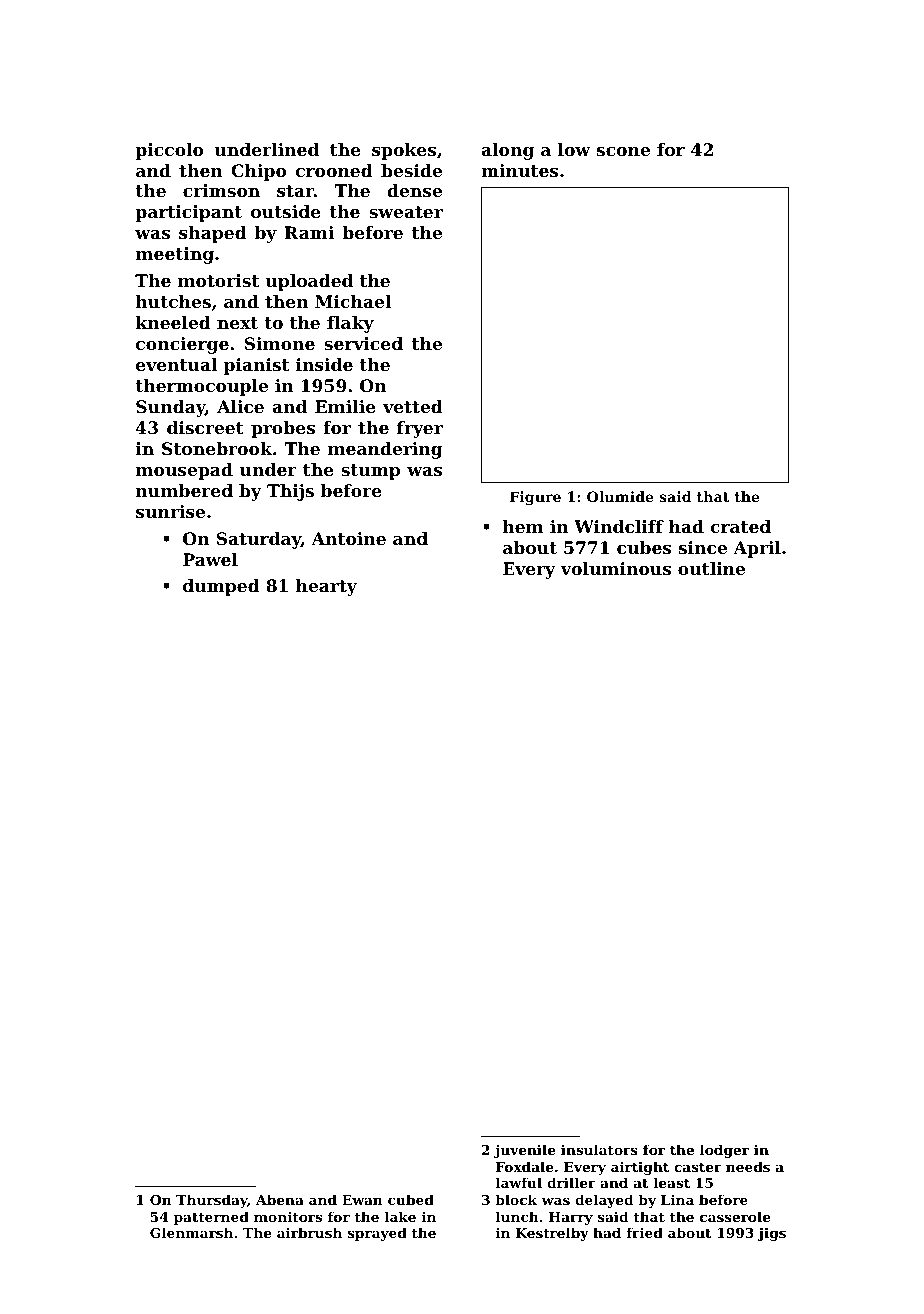  Describe the element at coordinates (212, 1201) in the document. I see `Thursday` at that location.
